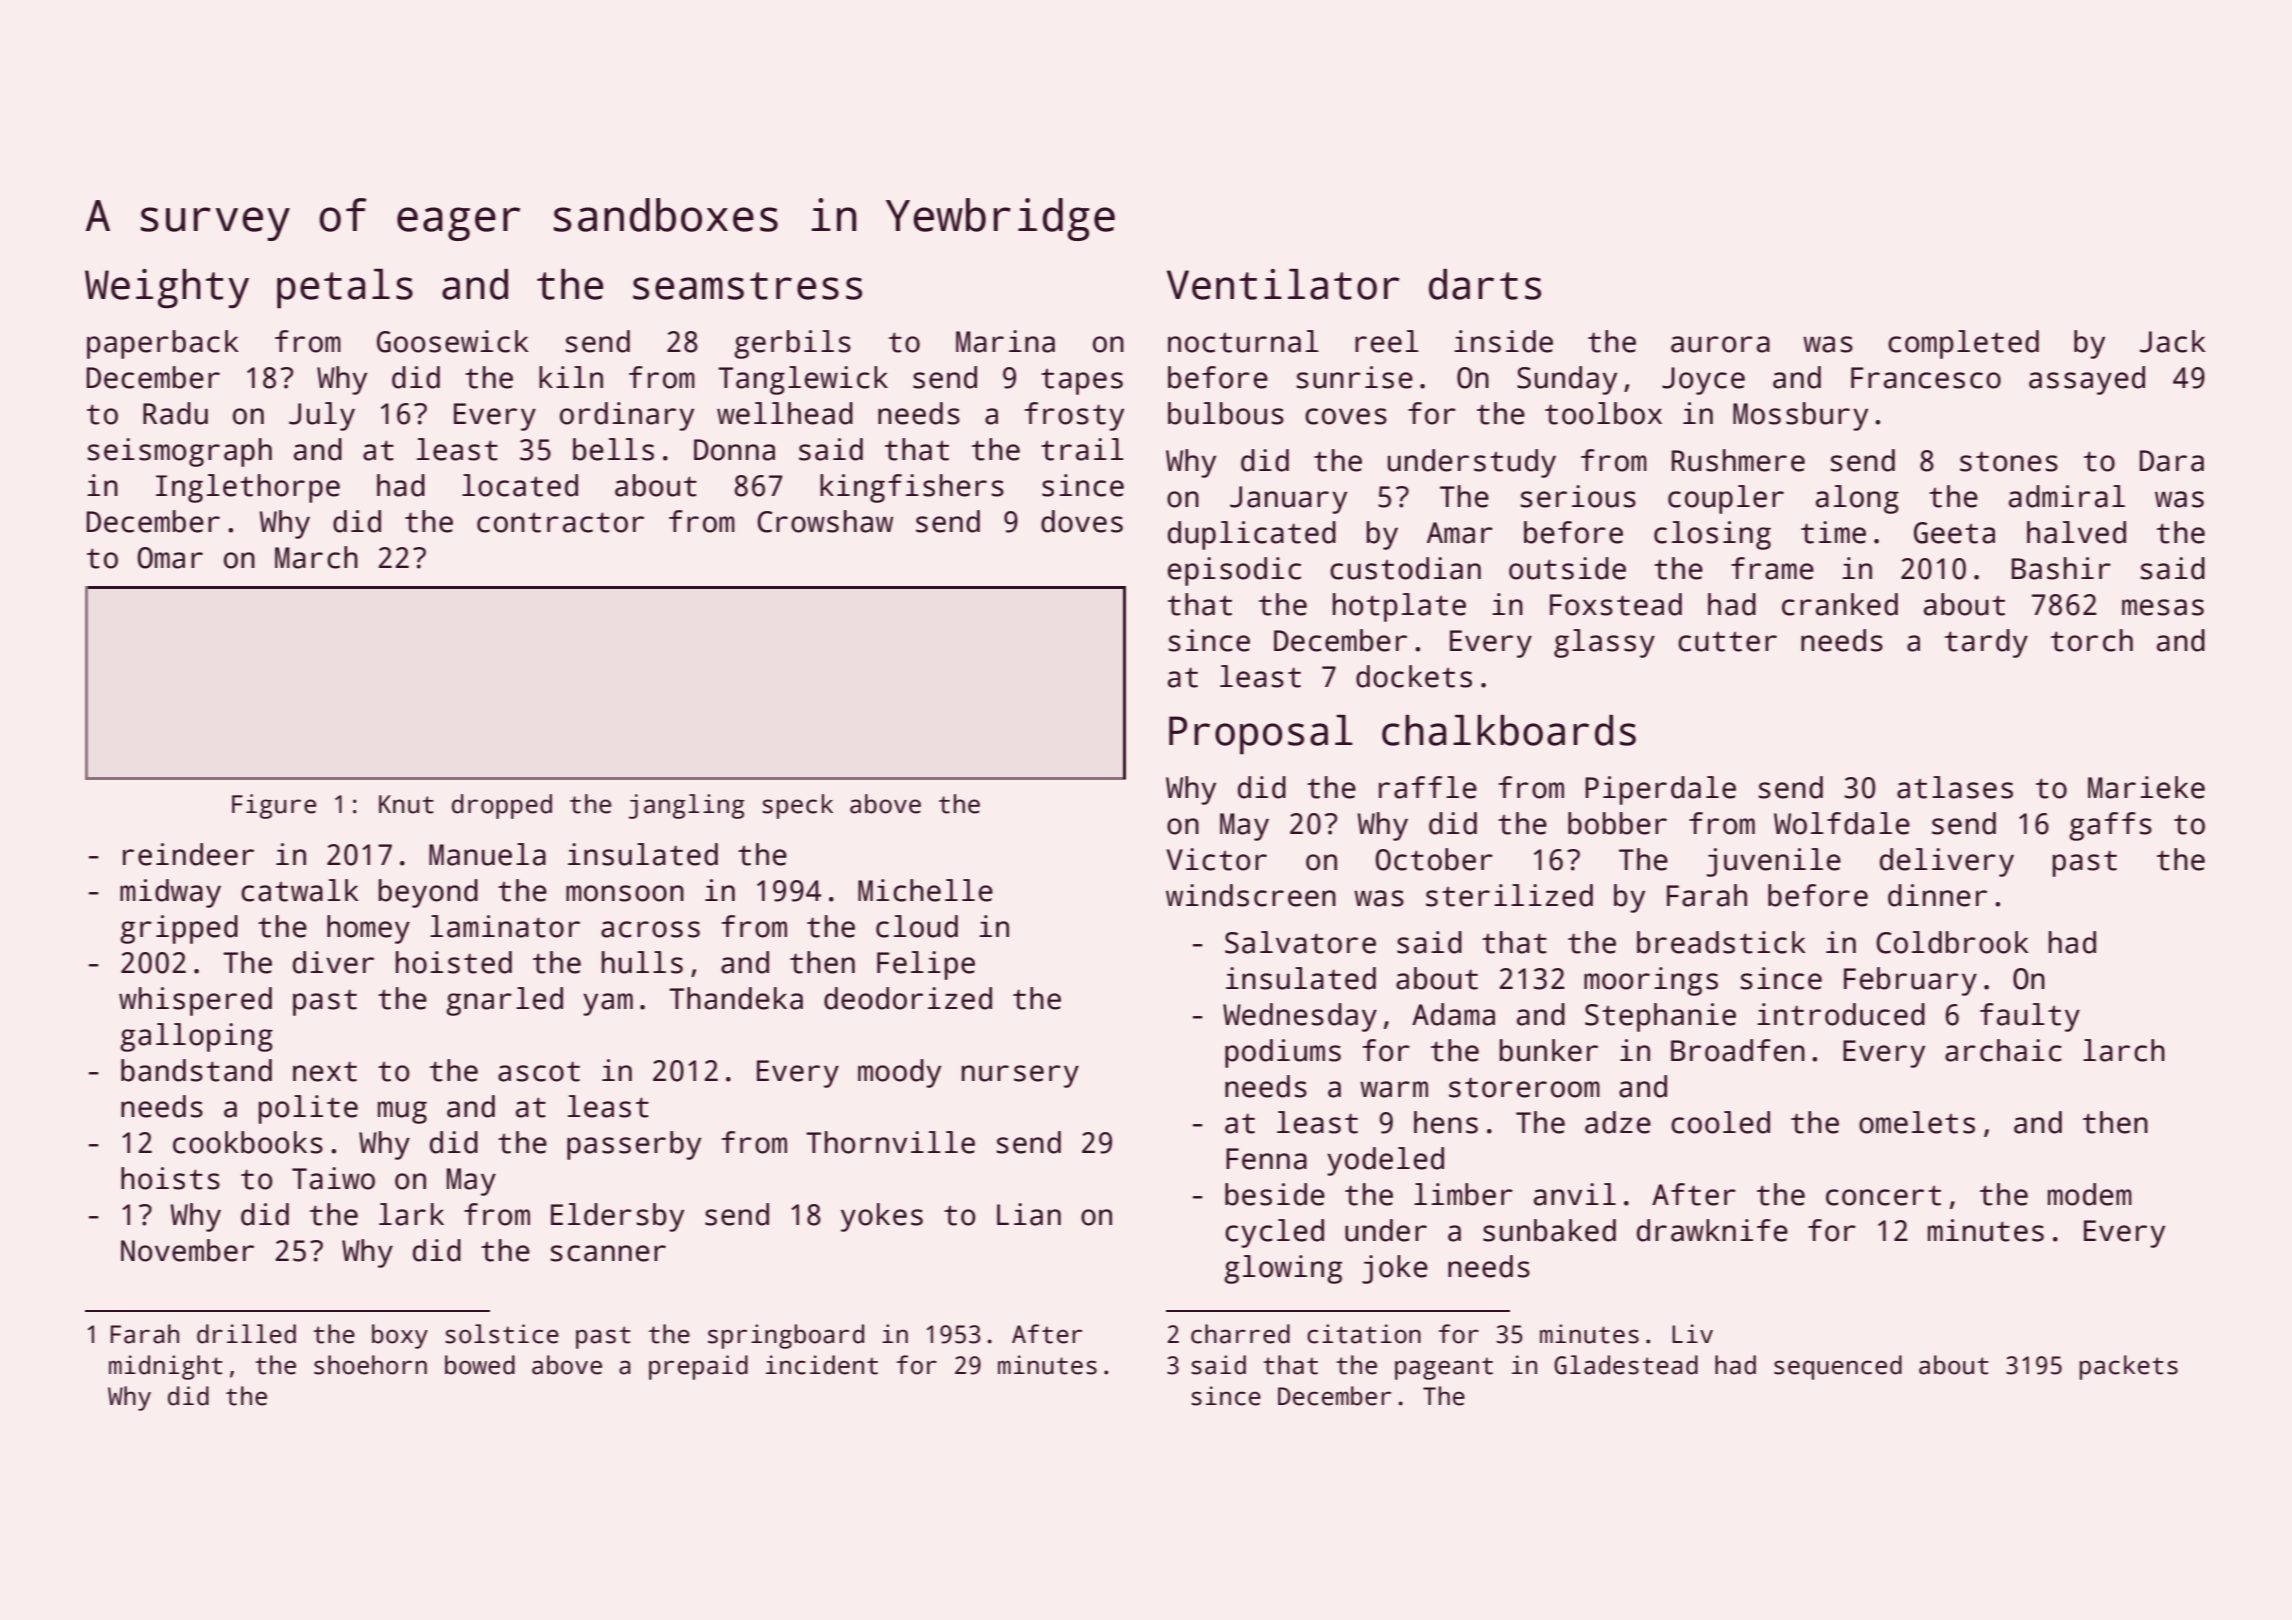 Image resolution: width=2292 pixels, height=1620 pixels. I want to click on charred, so click(1240, 1334).
